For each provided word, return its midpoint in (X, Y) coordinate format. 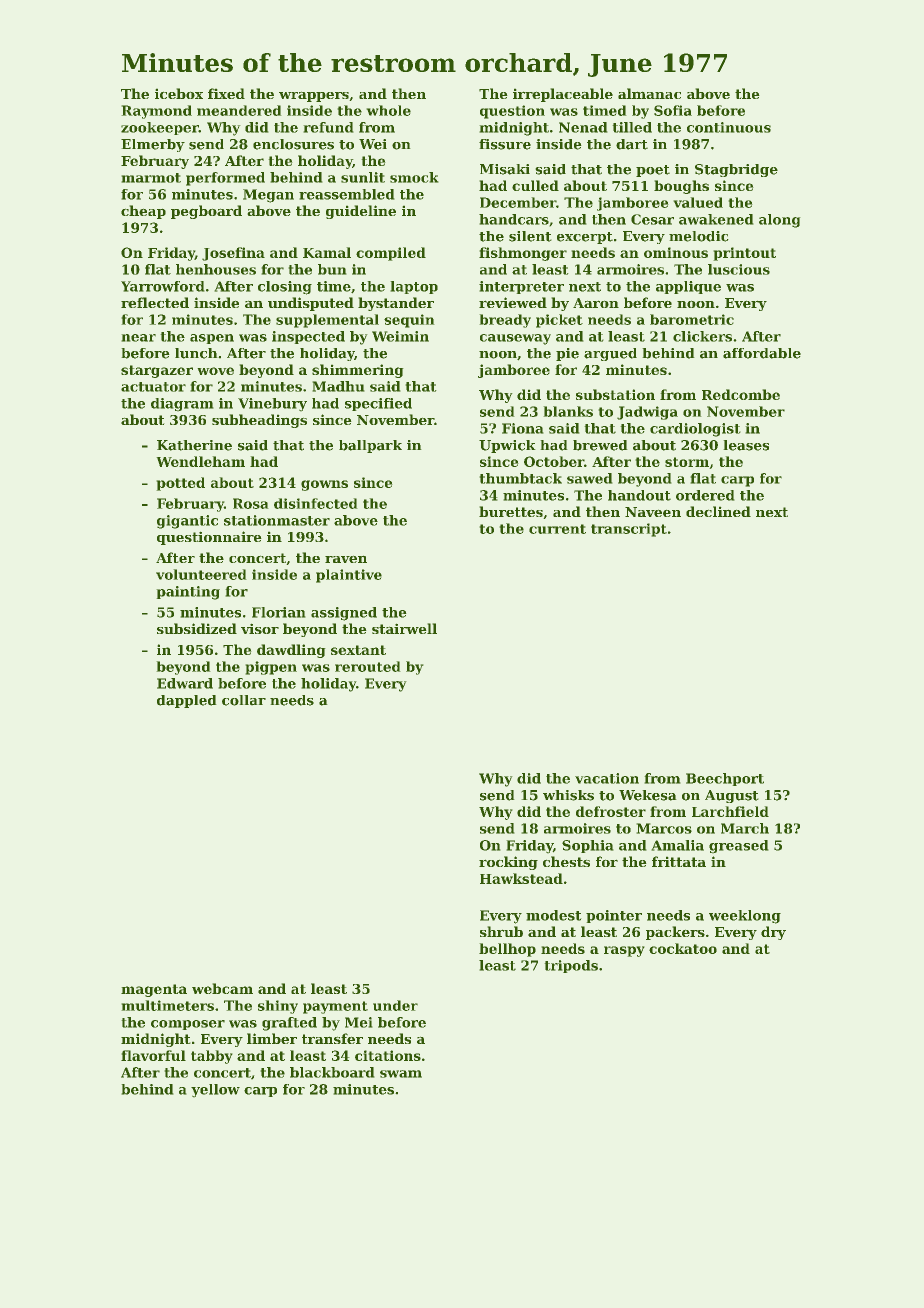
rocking (508, 863)
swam (401, 1074)
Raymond (156, 112)
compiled (391, 254)
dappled (187, 701)
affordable (762, 353)
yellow (215, 1091)
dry (773, 933)
